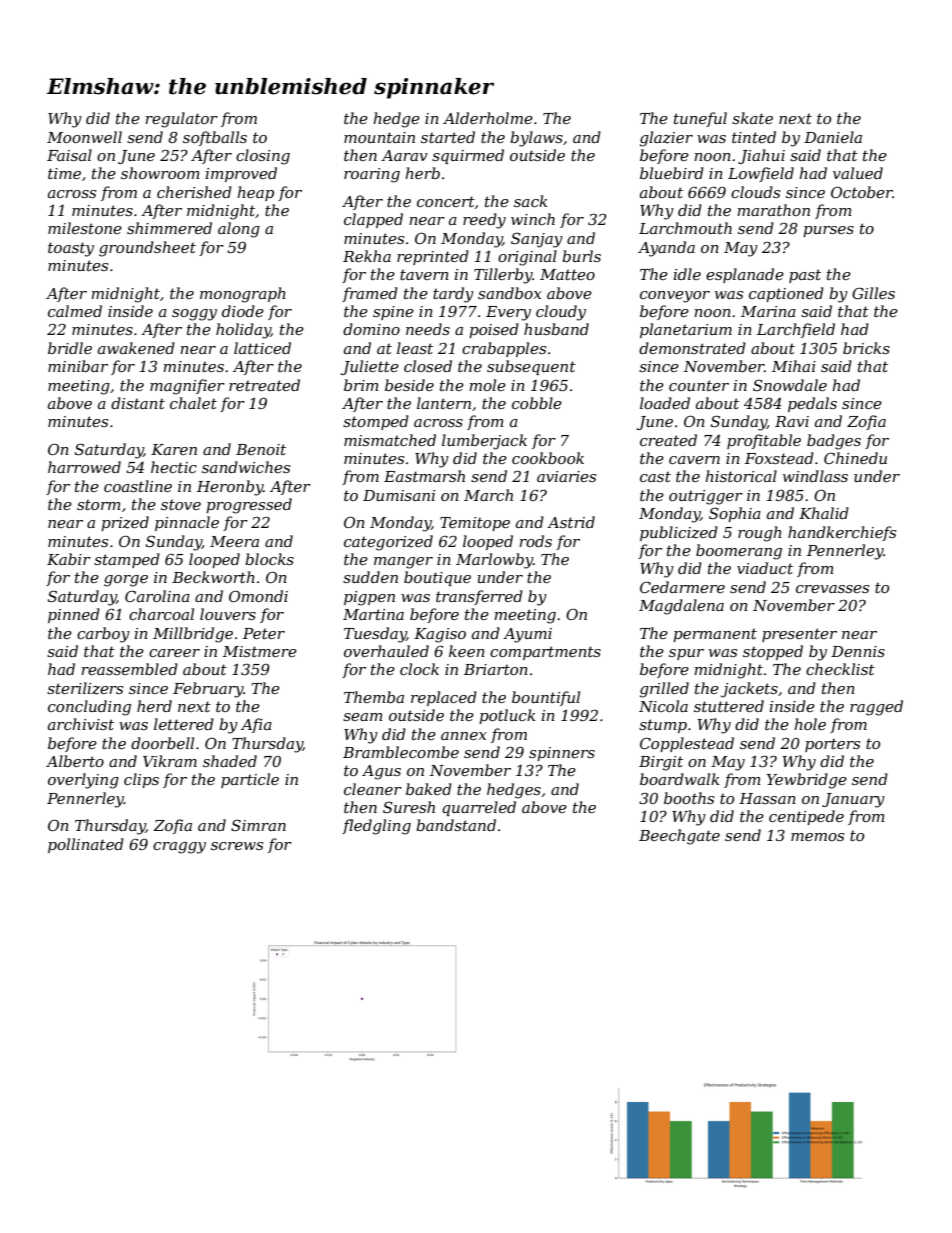 Image resolution: width=952 pixels, height=1233 pixels. Describe the element at coordinates (256, 725) in the screenshot. I see `Afia` at that location.
